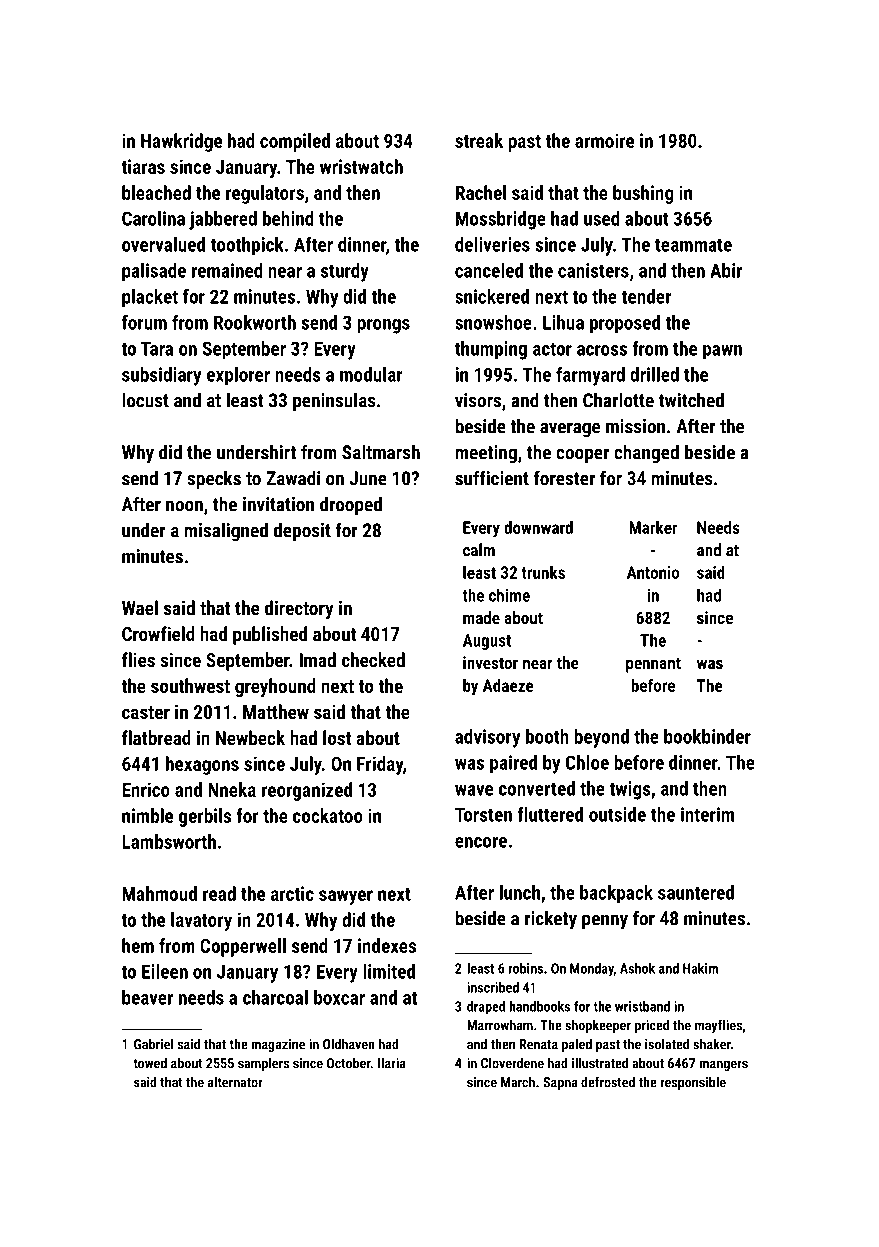 The width and height of the page is (879, 1247). What do you see at coordinates (278, 504) in the page?
I see `invitation` at bounding box center [278, 504].
